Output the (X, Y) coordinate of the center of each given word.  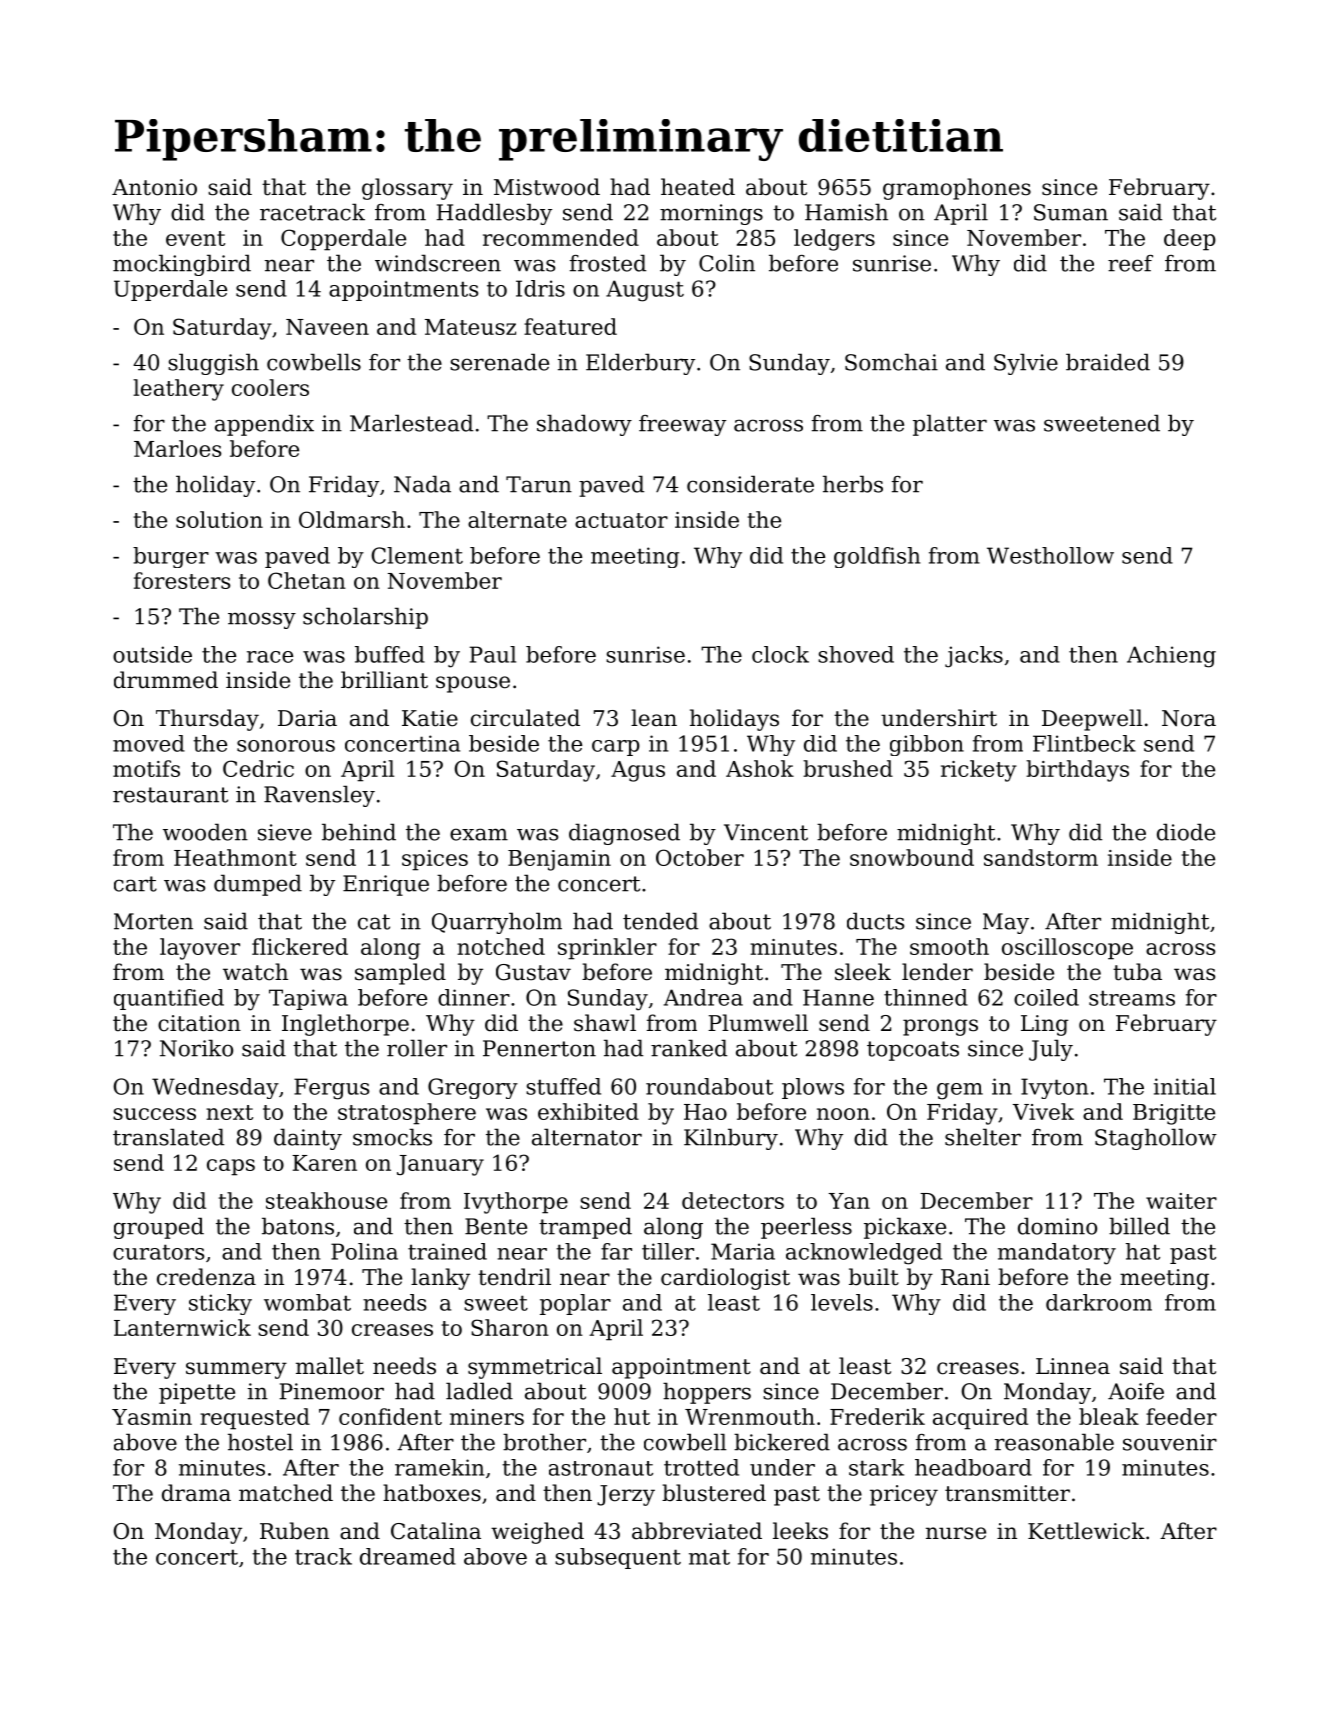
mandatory (1057, 1254)
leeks (800, 1531)
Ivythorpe (516, 1203)
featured (570, 326)
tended (660, 921)
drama (196, 1493)
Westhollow (1050, 555)
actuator (621, 520)
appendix (264, 425)
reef (1130, 263)
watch (255, 972)
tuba (1137, 972)
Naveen (327, 327)
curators (158, 1252)
